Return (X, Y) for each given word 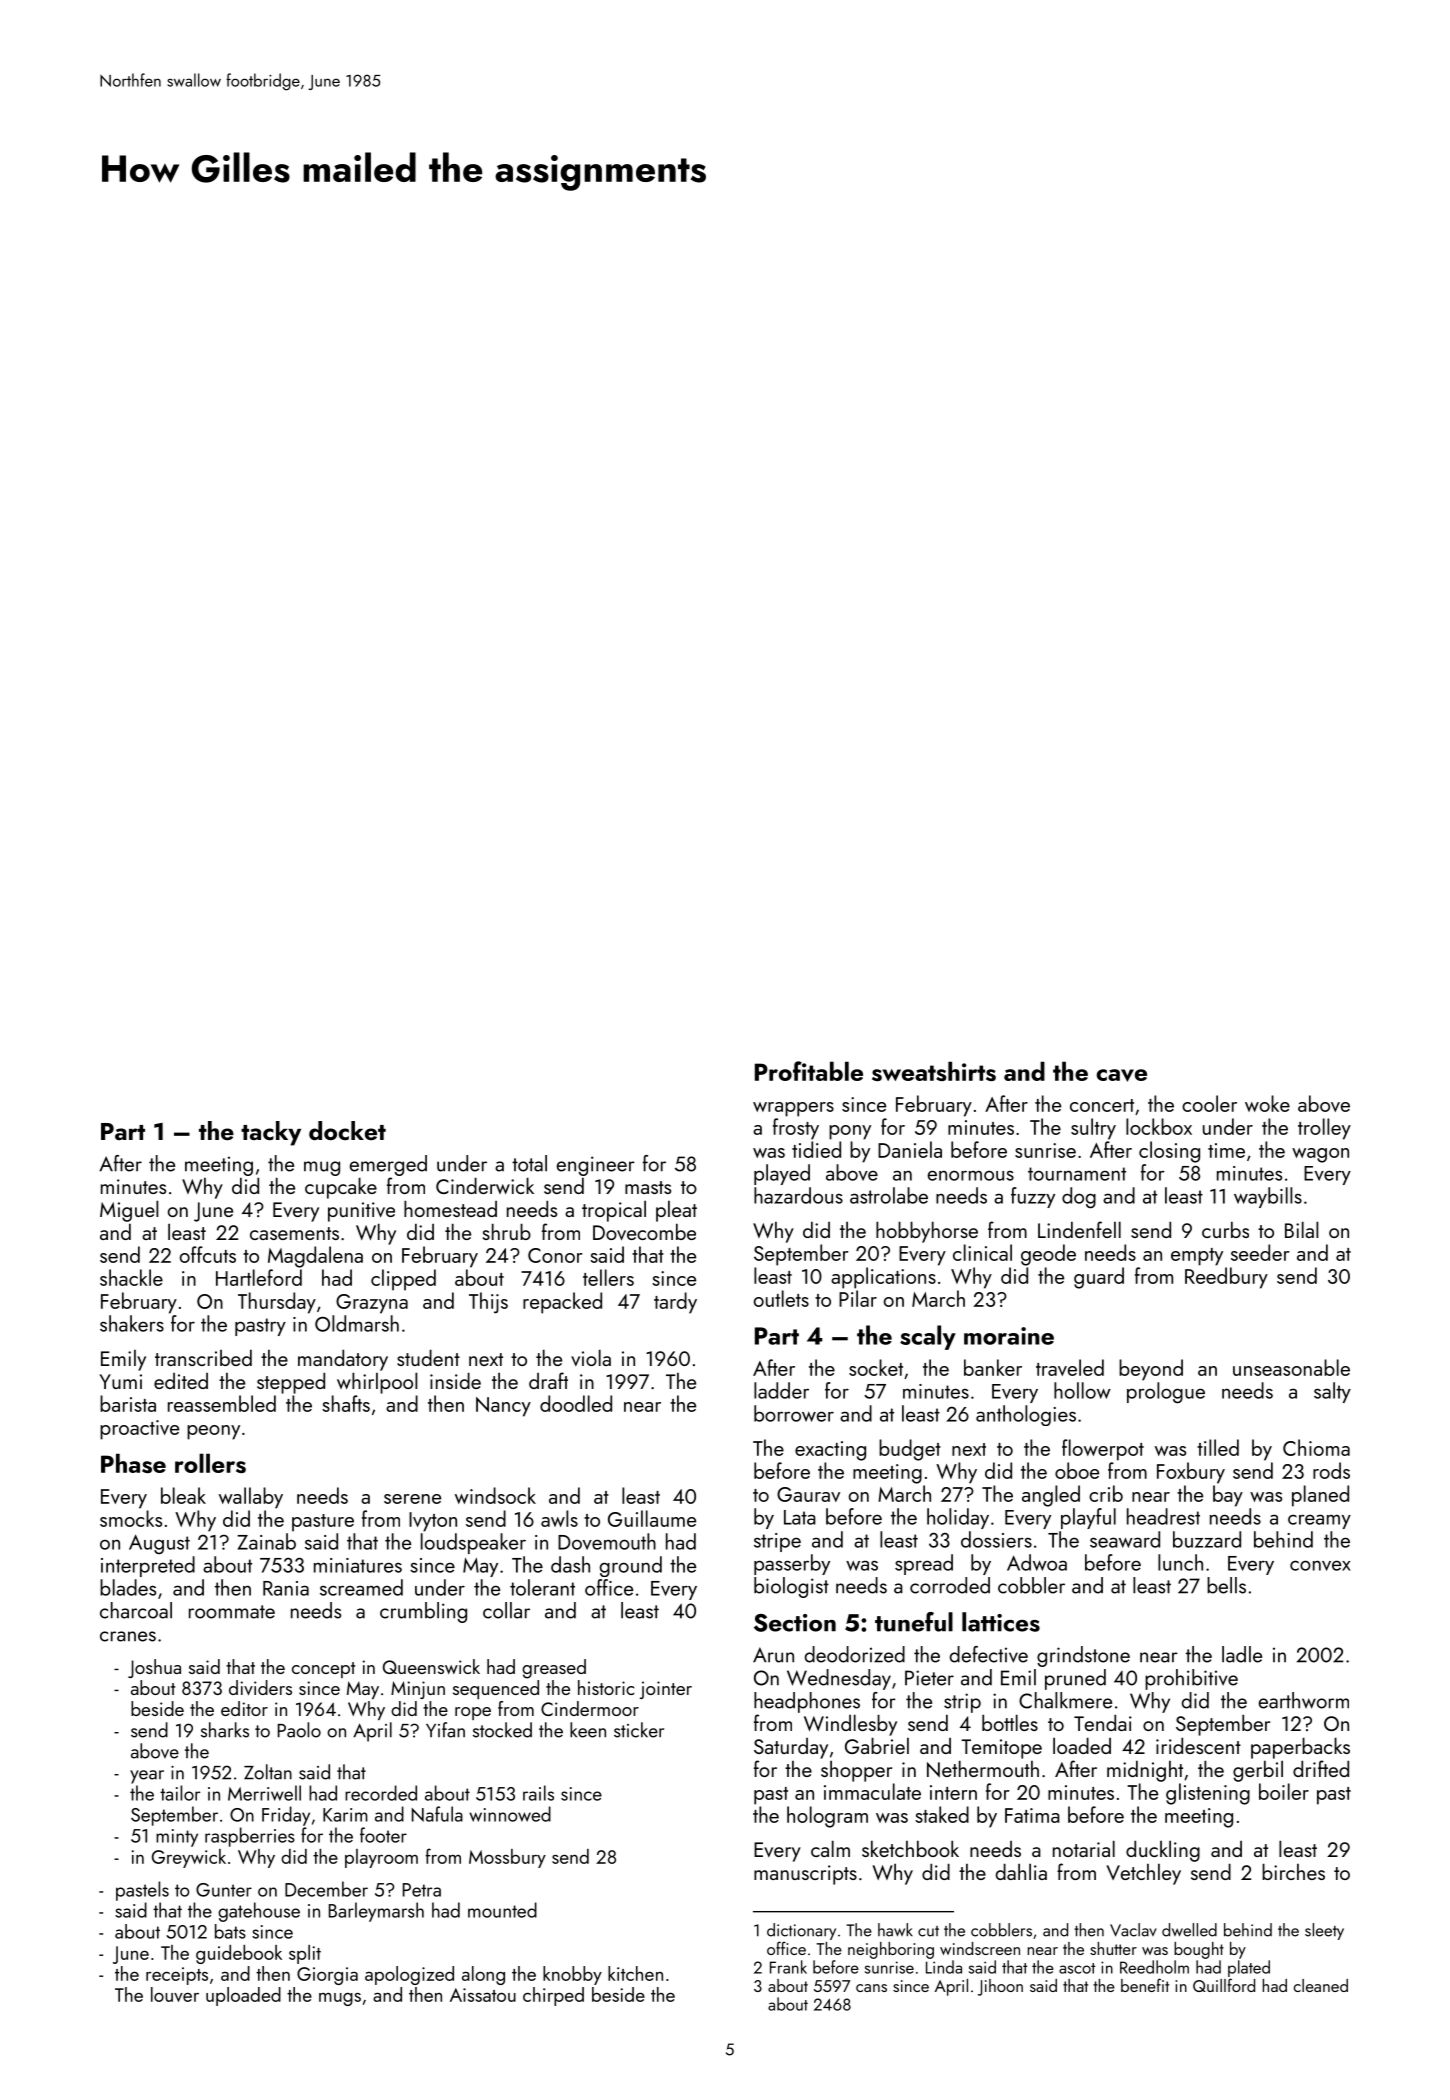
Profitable (809, 1071)
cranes (128, 1636)
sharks (225, 1730)
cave (1122, 1075)
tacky (271, 1133)
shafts (346, 1403)
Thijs (488, 1303)
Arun (773, 1655)
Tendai (1103, 1722)
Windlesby (850, 1725)
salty (1332, 1392)
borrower (794, 1413)
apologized (409, 1975)
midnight (1145, 1771)
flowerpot (1103, 1450)
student (428, 1357)
